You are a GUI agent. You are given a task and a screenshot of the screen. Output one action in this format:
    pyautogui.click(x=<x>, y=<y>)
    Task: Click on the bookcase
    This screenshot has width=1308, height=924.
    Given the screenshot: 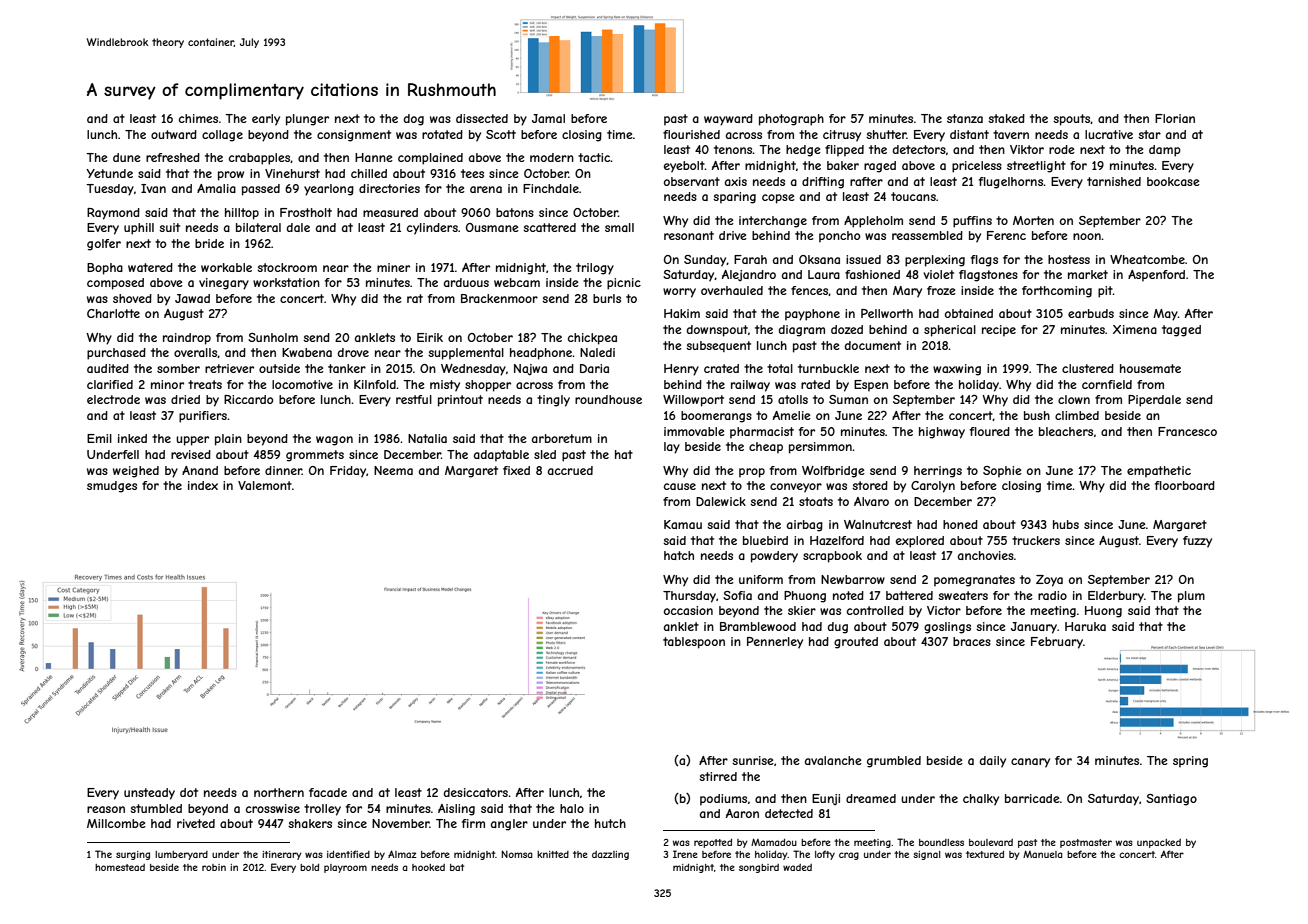 What is the action you would take?
    pyautogui.click(x=1173, y=181)
